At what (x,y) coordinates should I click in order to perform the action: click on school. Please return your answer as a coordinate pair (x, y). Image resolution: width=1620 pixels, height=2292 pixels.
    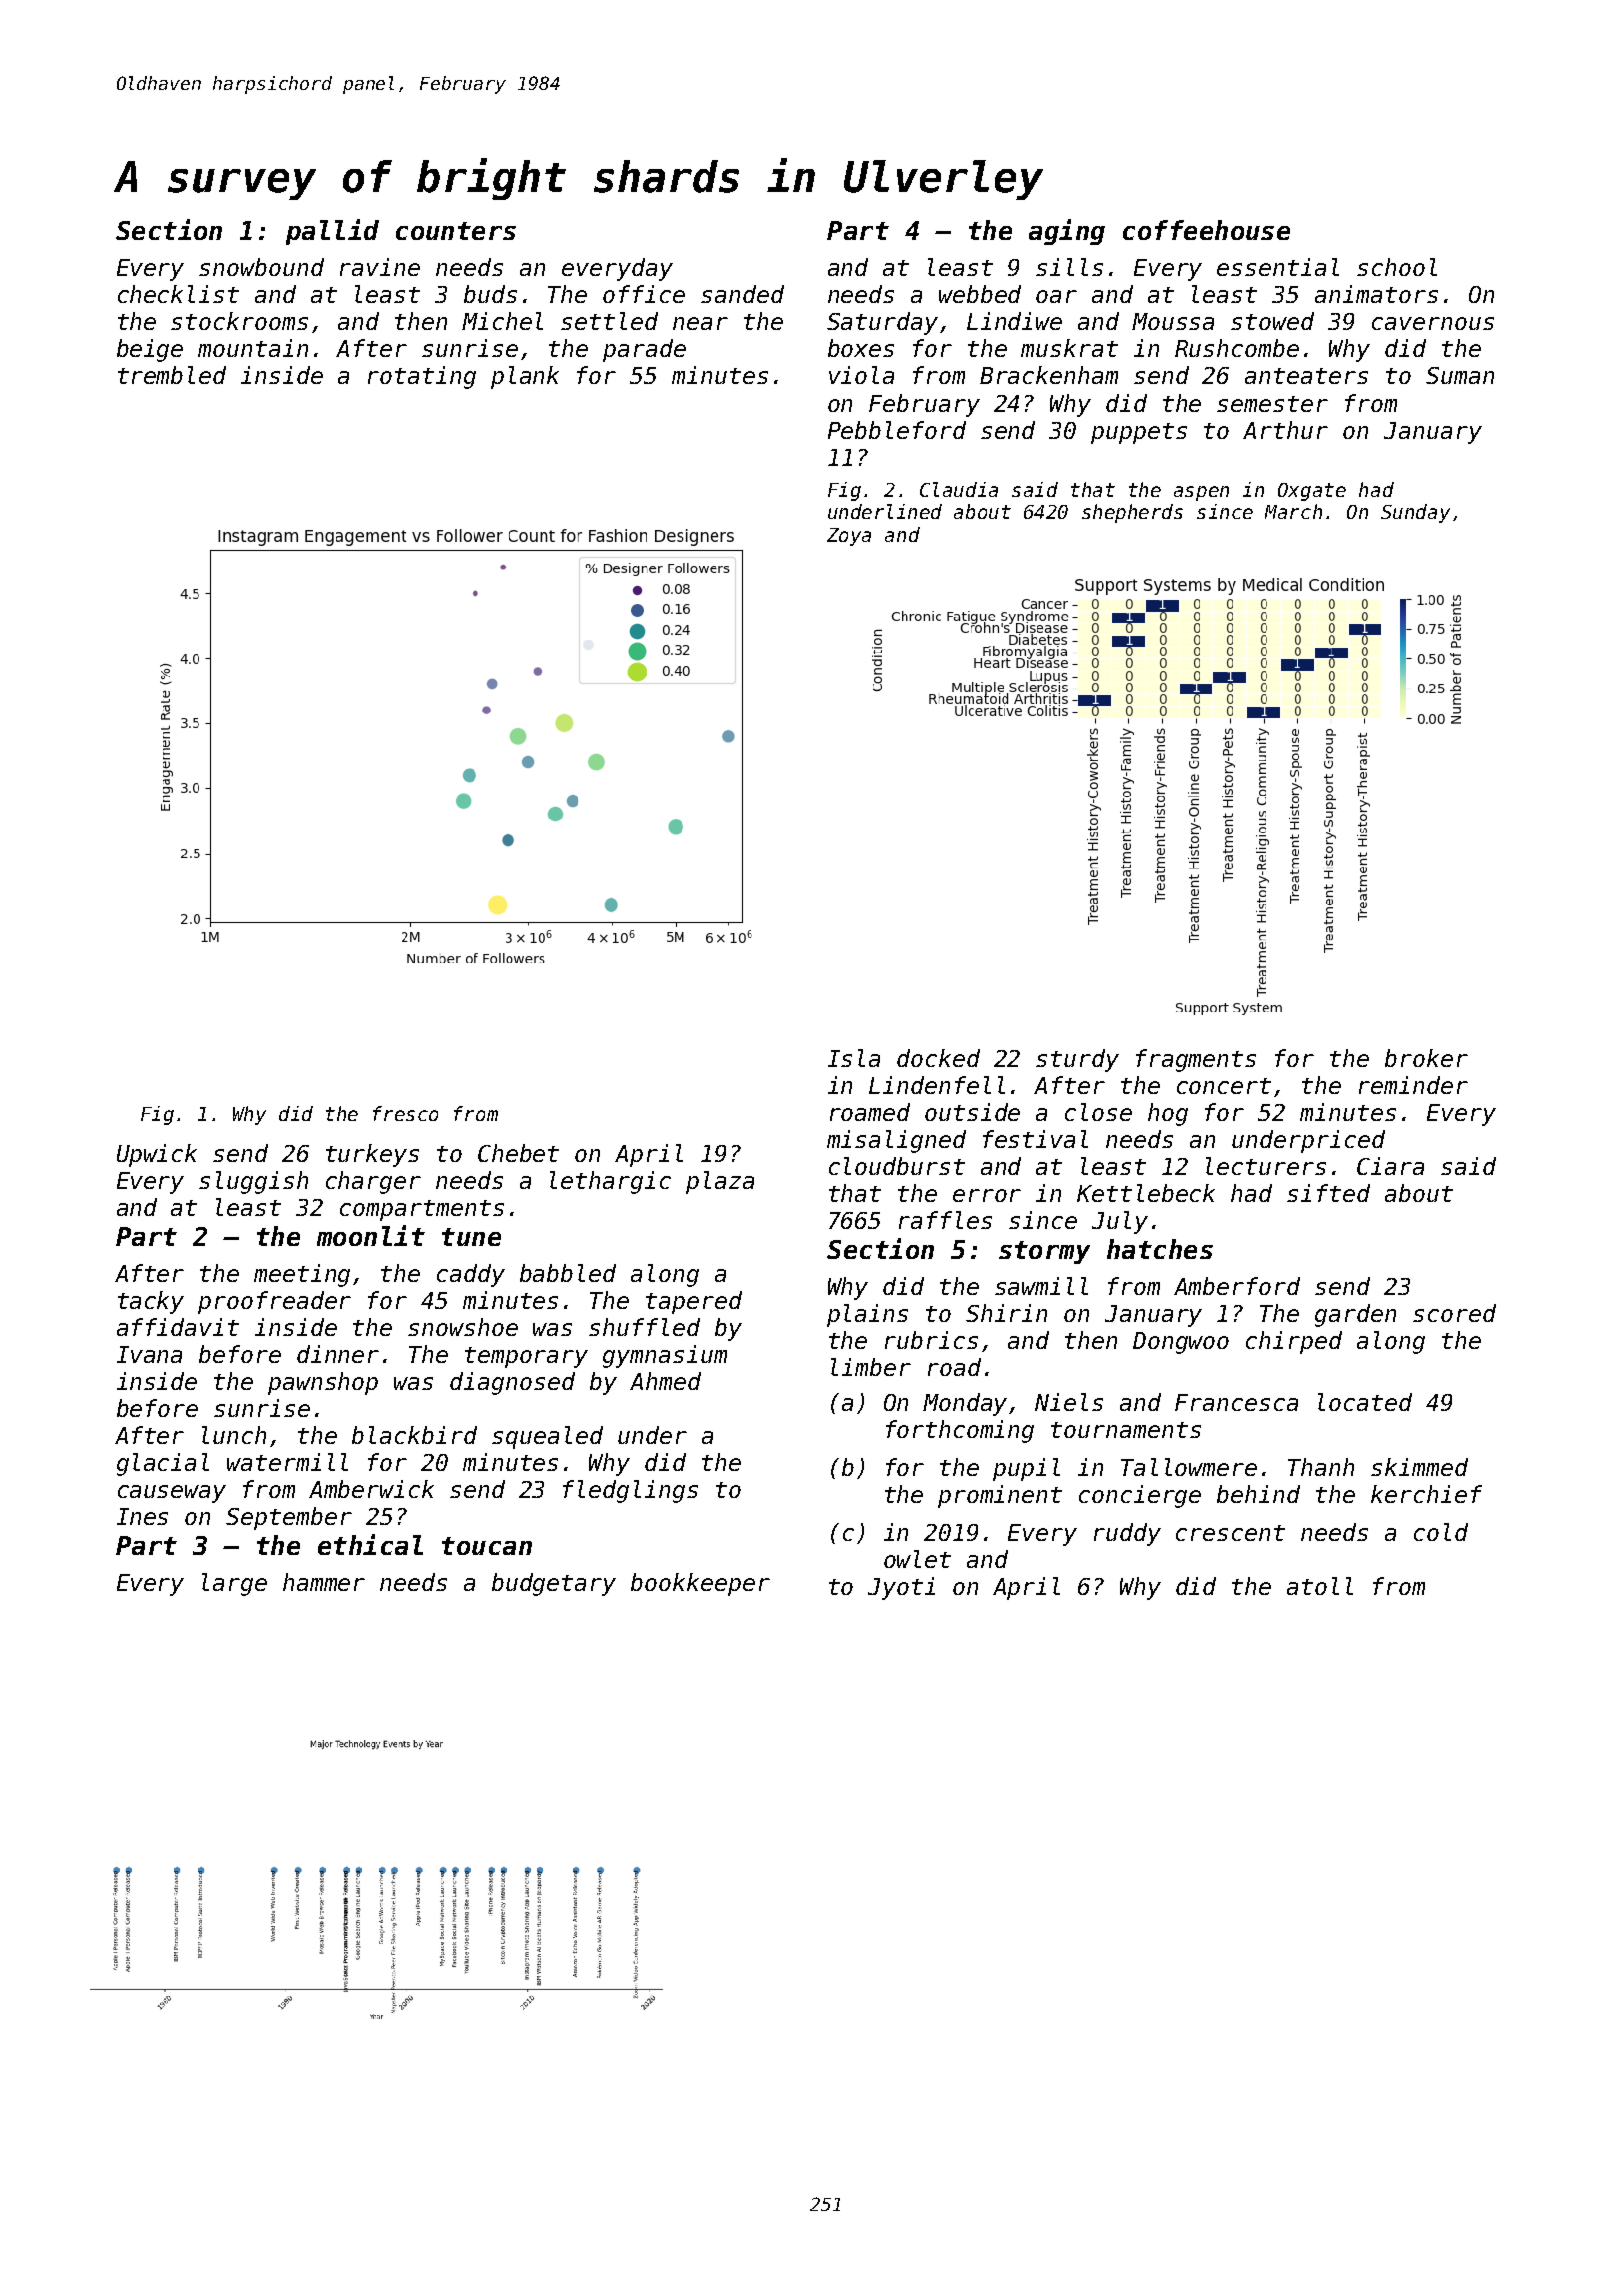
    Looking at the image, I should click on (1397, 267).
